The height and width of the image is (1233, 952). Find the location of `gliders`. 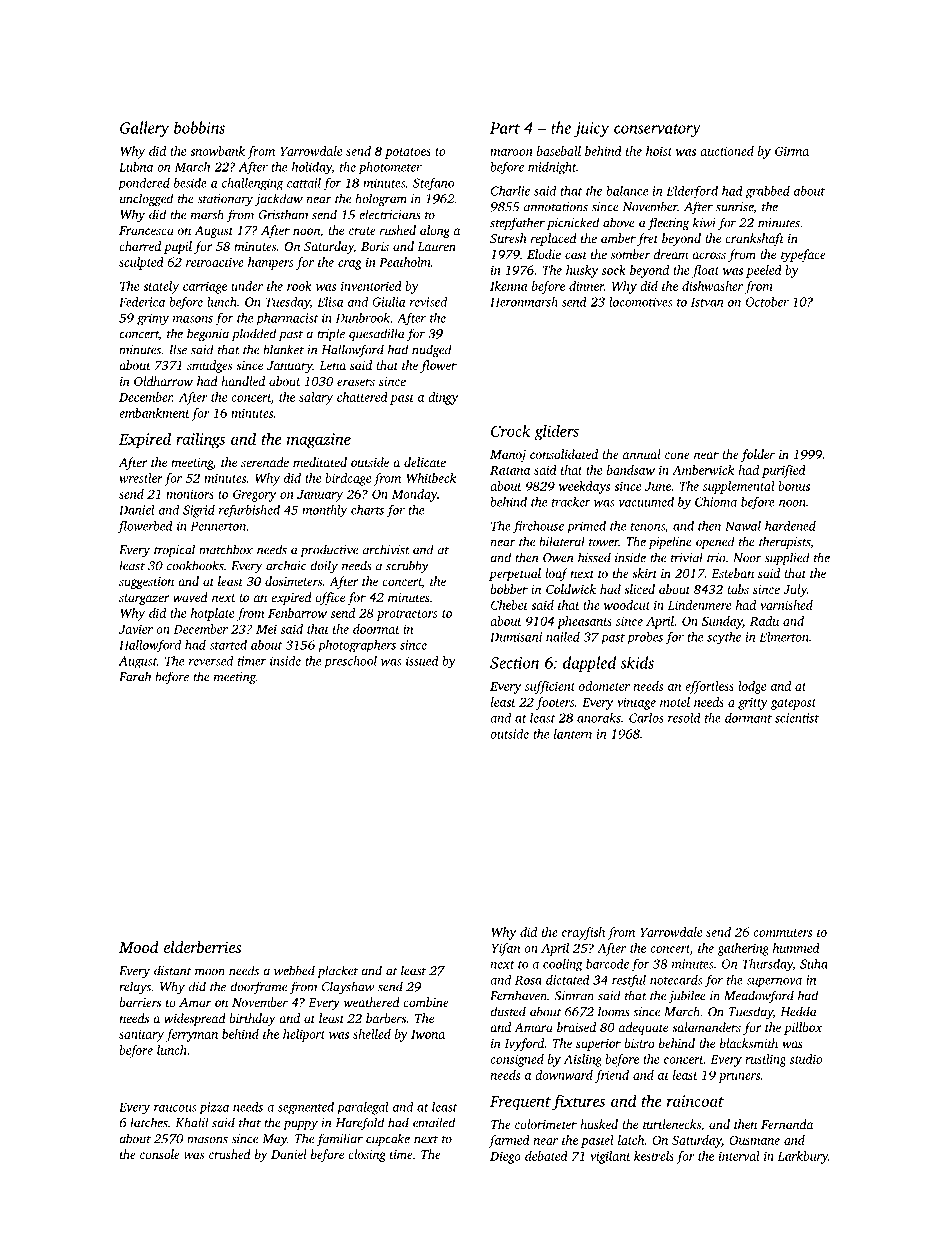

gliders is located at coordinates (557, 432).
